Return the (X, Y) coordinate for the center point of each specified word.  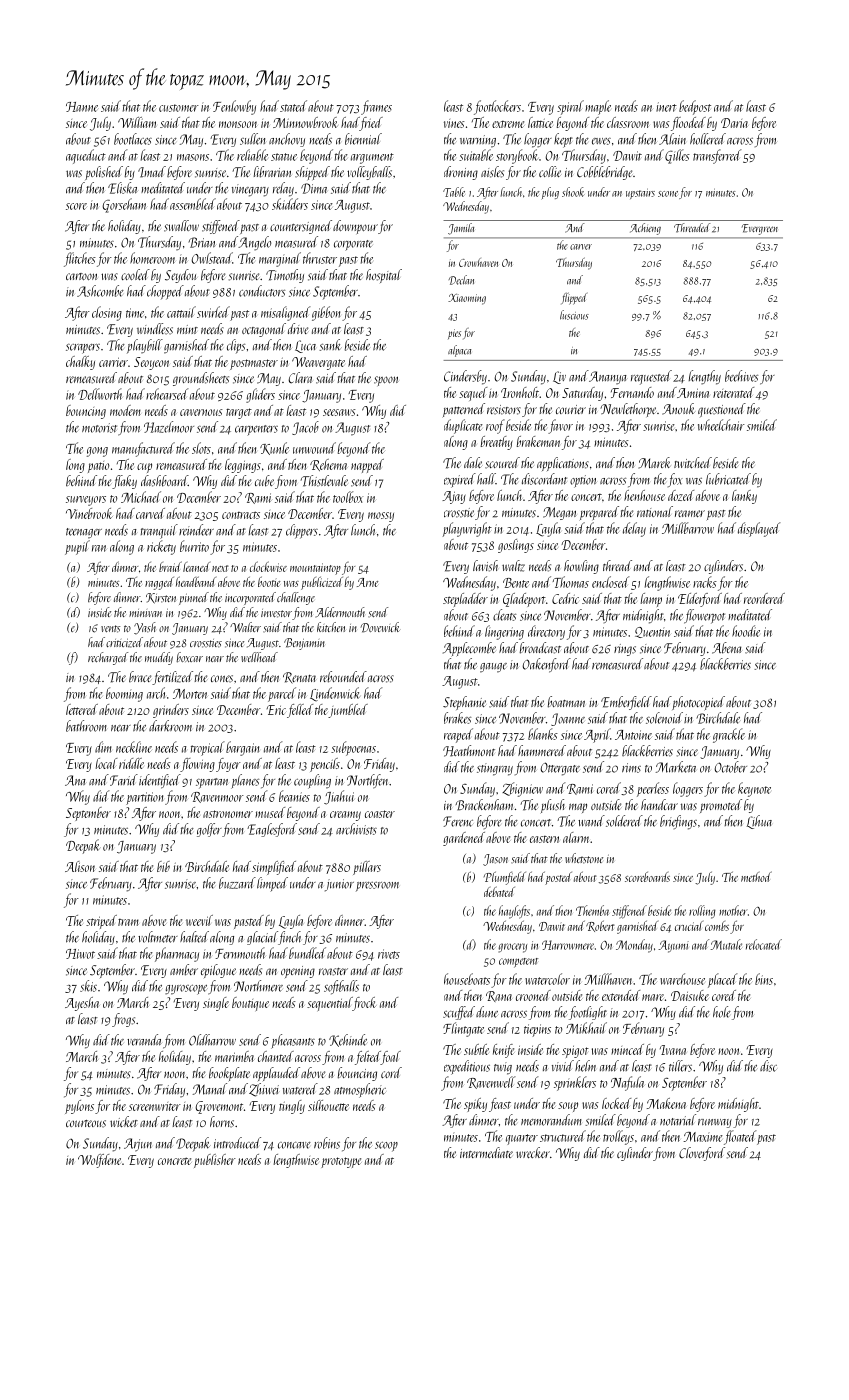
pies (454, 334)
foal (391, 1058)
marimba (234, 1056)
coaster (380, 814)
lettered (82, 709)
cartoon (81, 276)
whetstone (584, 858)
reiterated (733, 392)
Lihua (759, 822)
